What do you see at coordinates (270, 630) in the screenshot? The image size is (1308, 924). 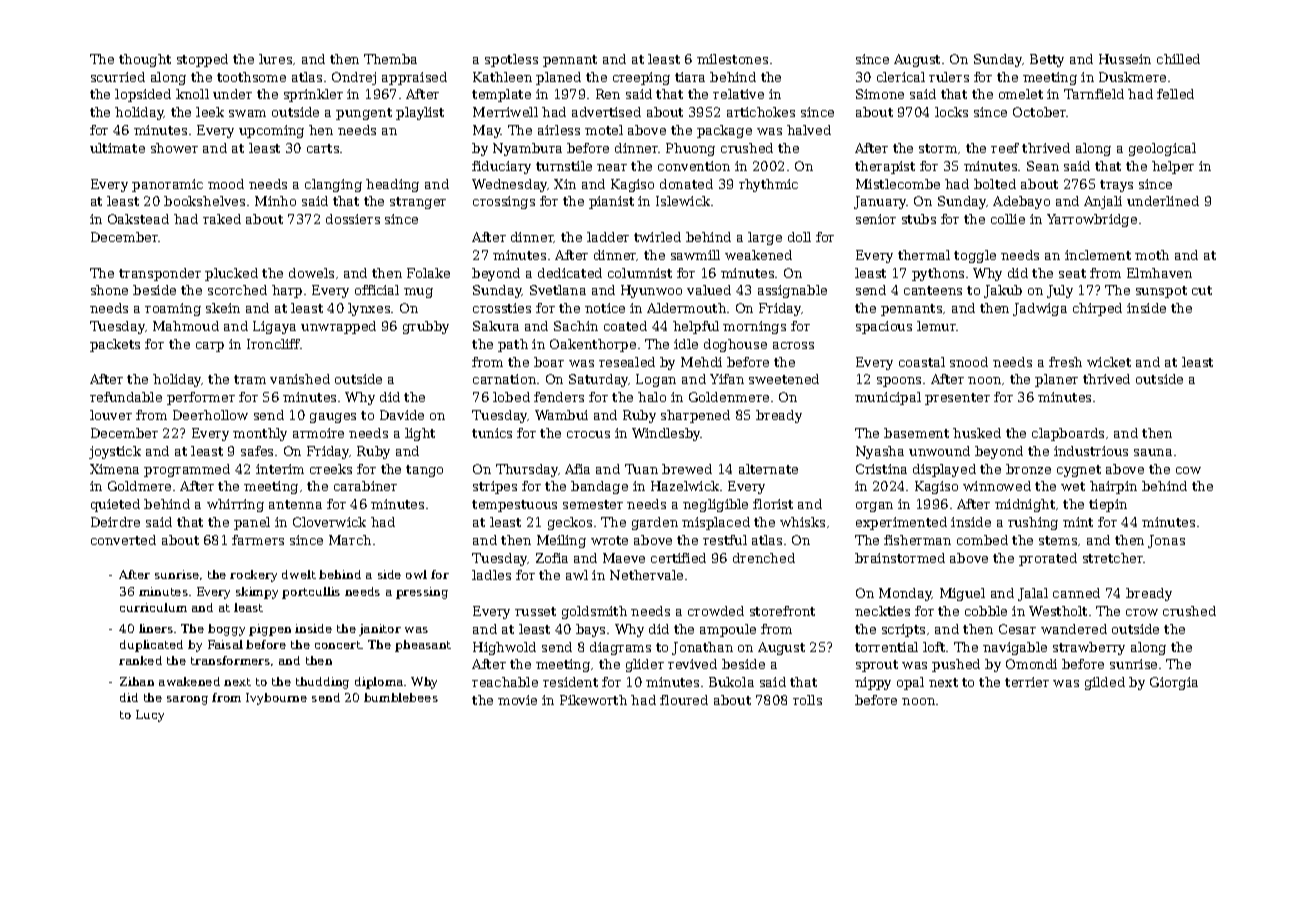 I see `pigpen` at bounding box center [270, 630].
